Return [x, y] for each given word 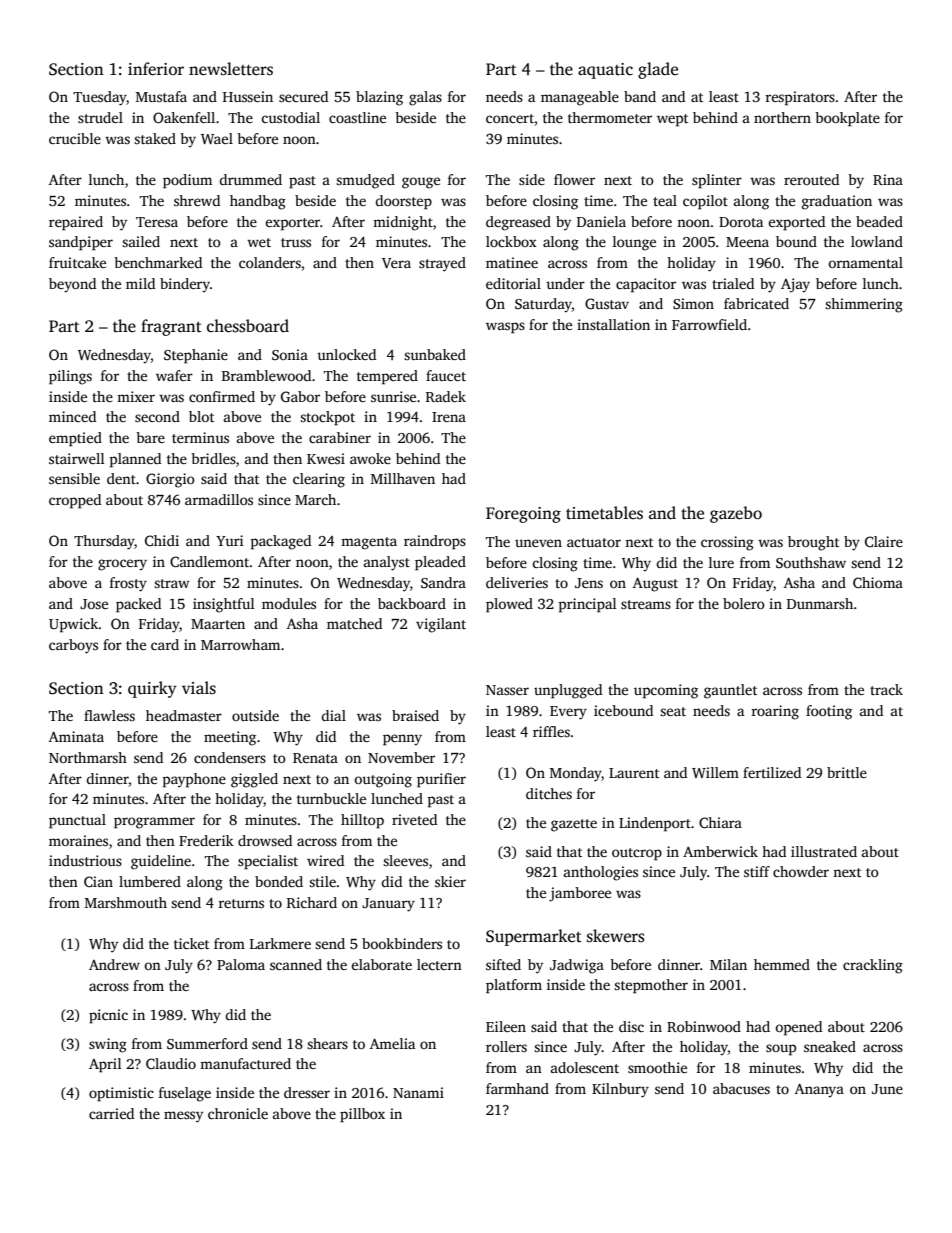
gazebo [736, 514]
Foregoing [523, 515]
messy [183, 1117]
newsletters [231, 69]
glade [658, 70]
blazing [379, 98]
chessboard [248, 326]
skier [450, 881]
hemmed [782, 964]
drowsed [265, 840]
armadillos [219, 499]
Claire [884, 541]
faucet [446, 375]
